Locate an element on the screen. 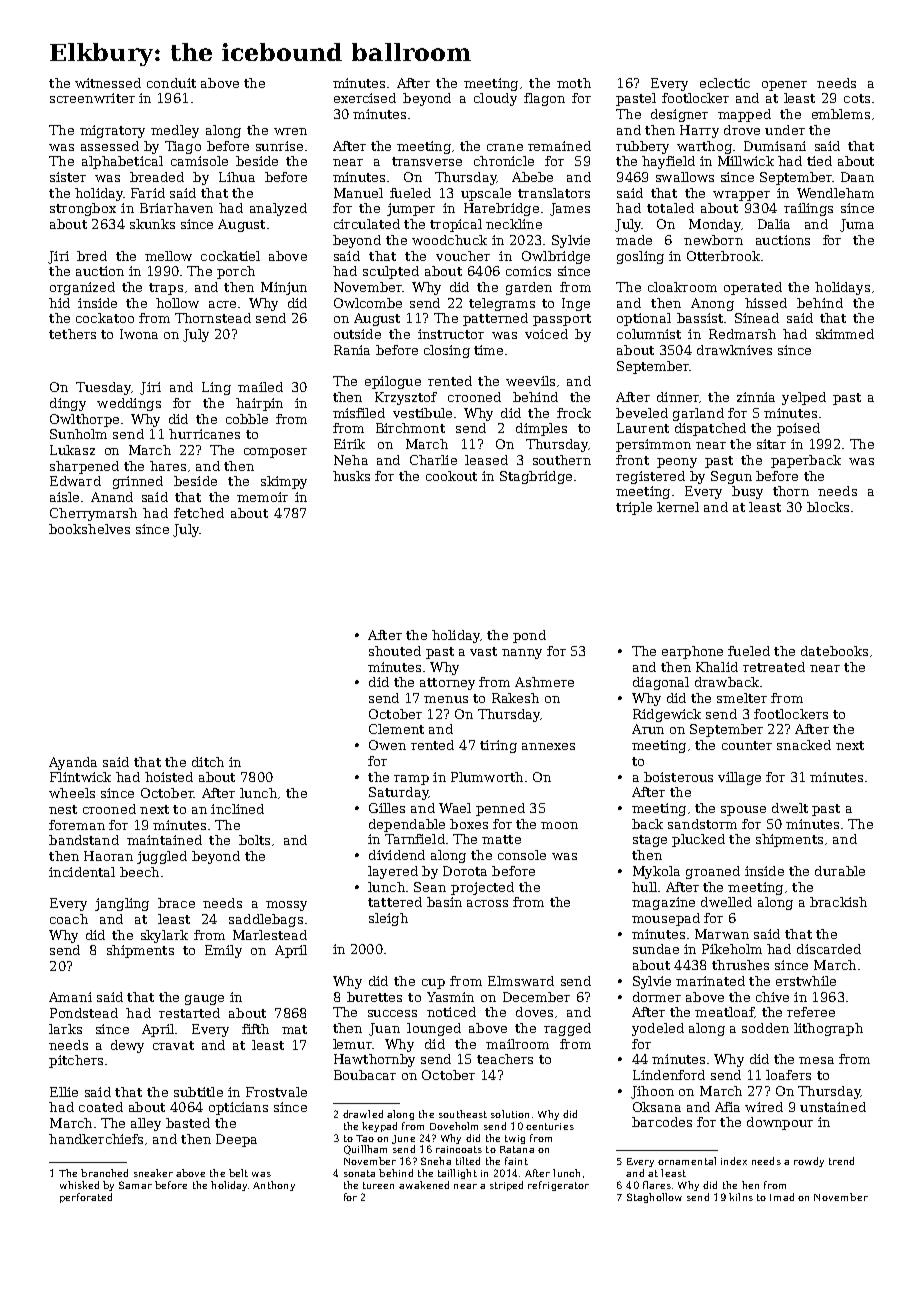 The height and width of the screenshot is (1308, 924). aisle is located at coordinates (64, 497).
